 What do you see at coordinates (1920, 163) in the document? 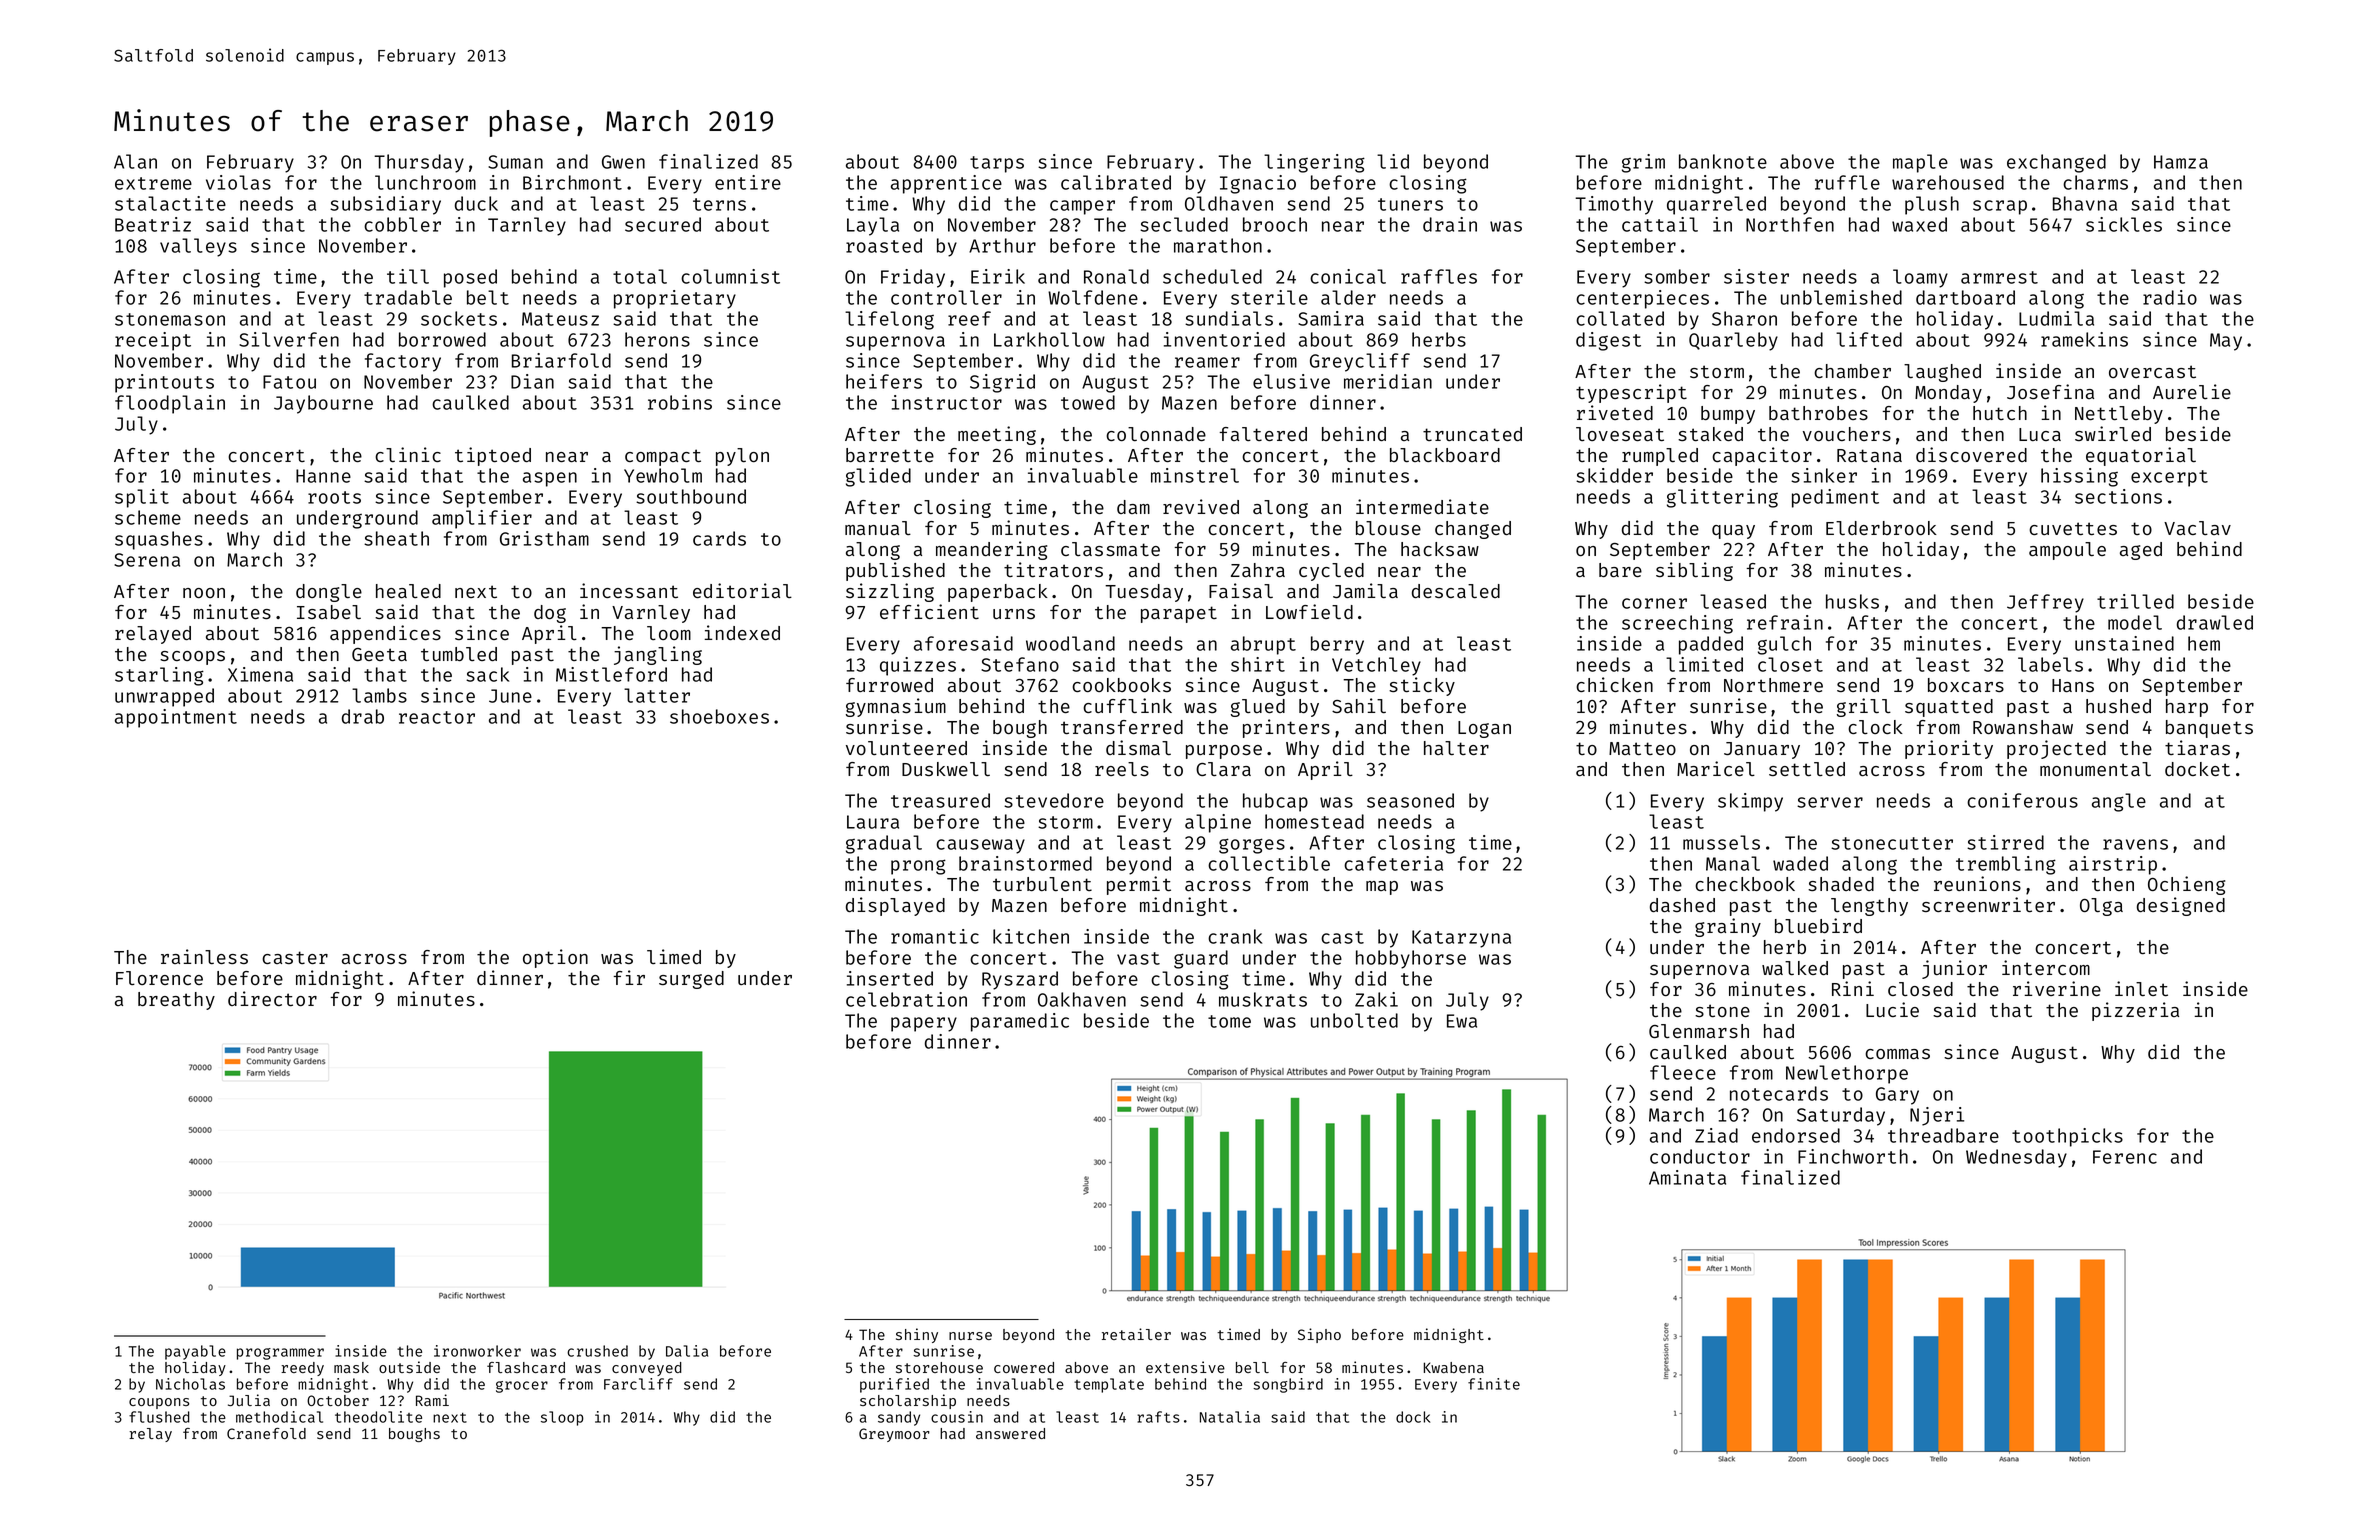
I see `maple` at bounding box center [1920, 163].
